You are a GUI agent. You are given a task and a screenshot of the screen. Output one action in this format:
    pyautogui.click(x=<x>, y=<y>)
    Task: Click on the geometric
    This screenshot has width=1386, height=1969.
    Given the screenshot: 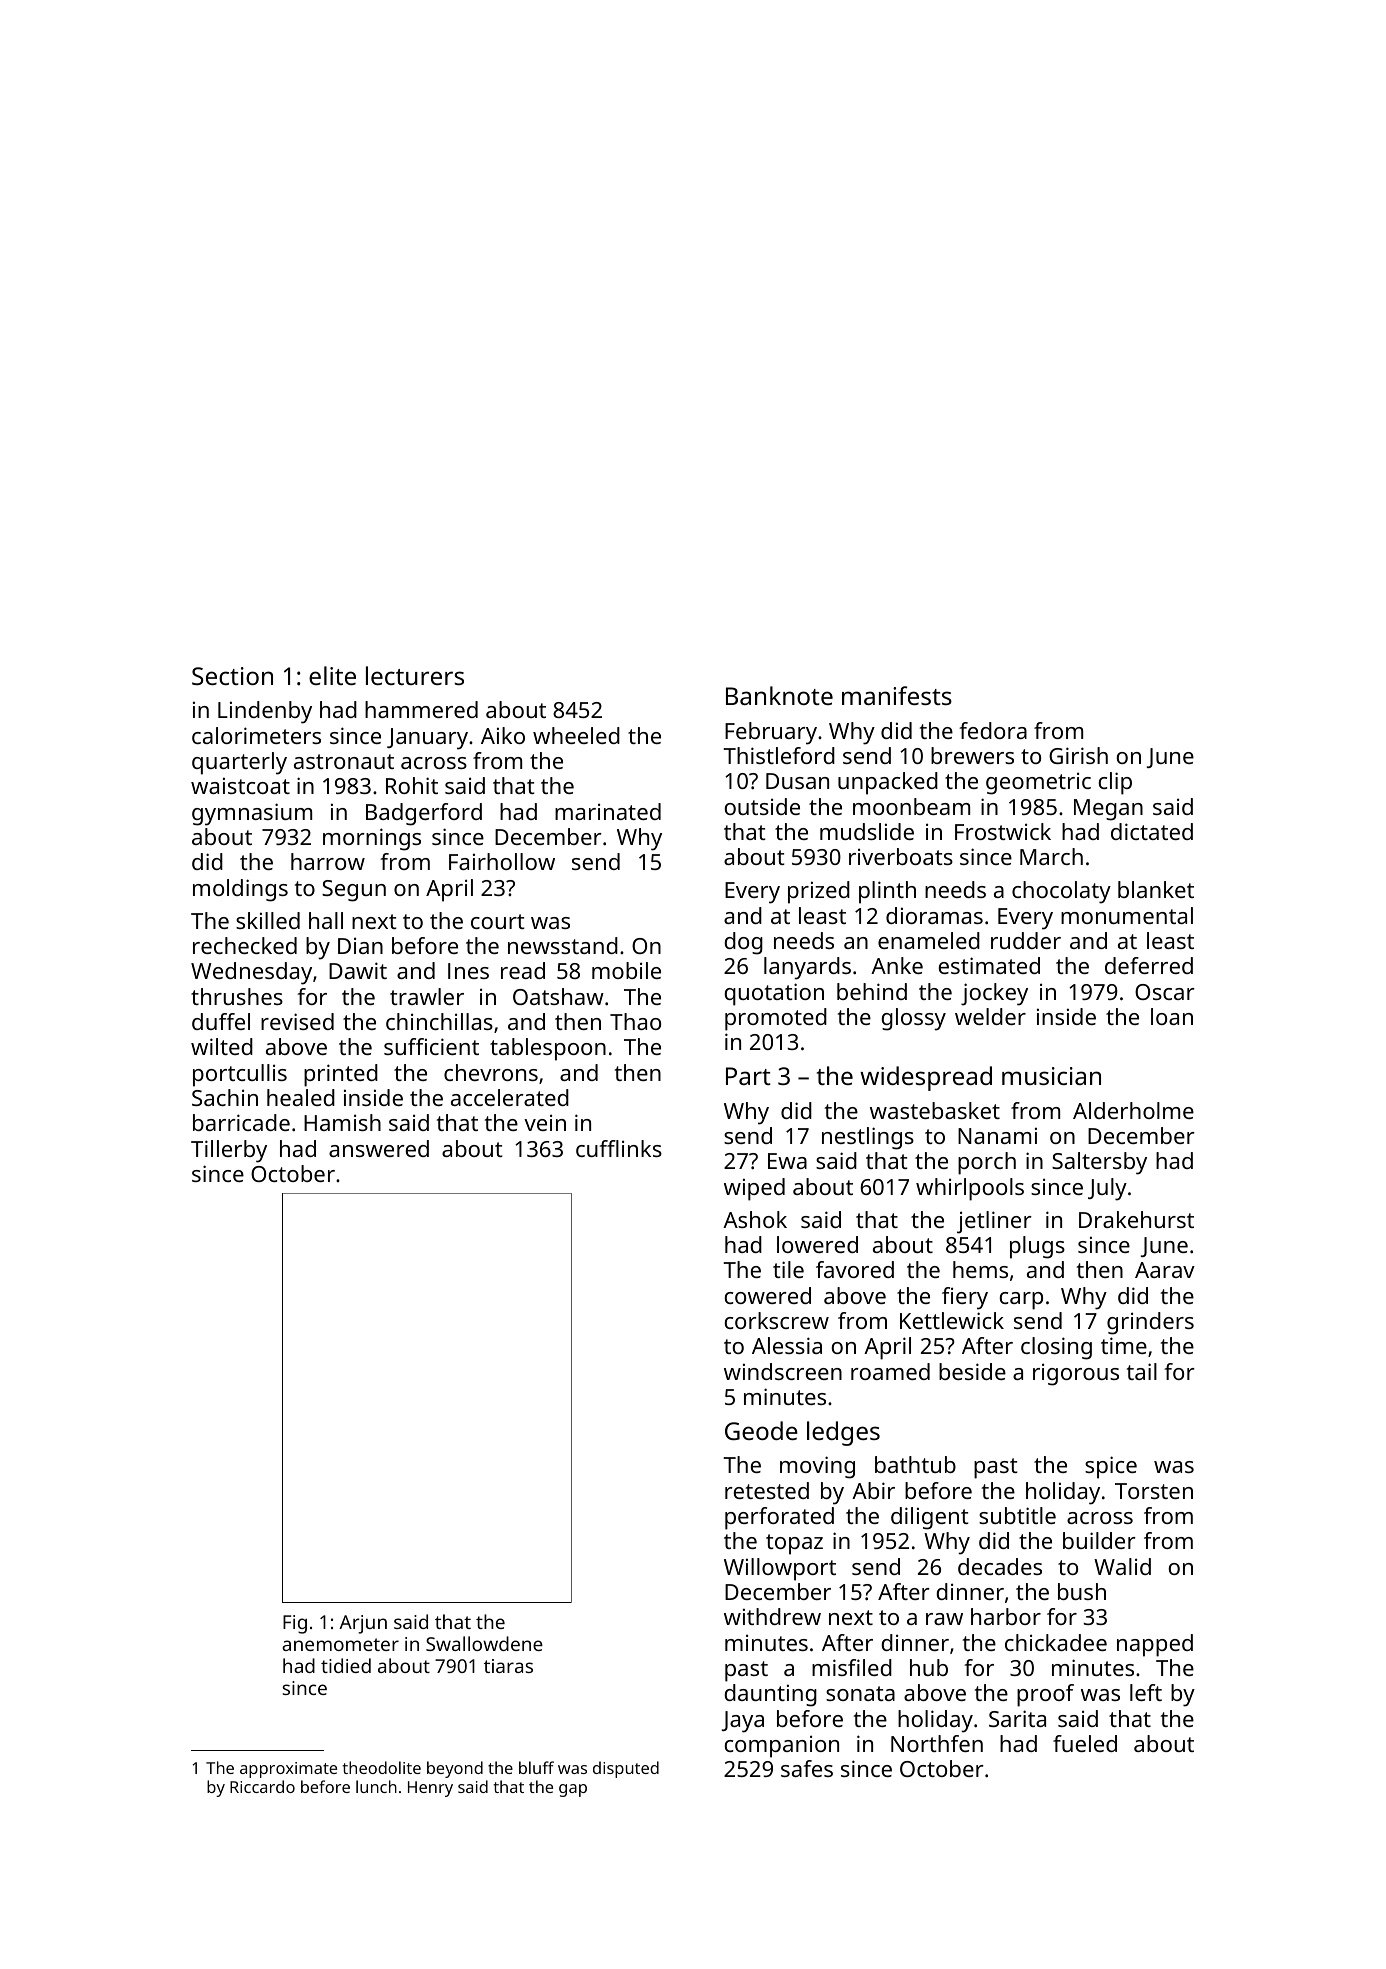 What is the action you would take?
    pyautogui.click(x=1038, y=783)
